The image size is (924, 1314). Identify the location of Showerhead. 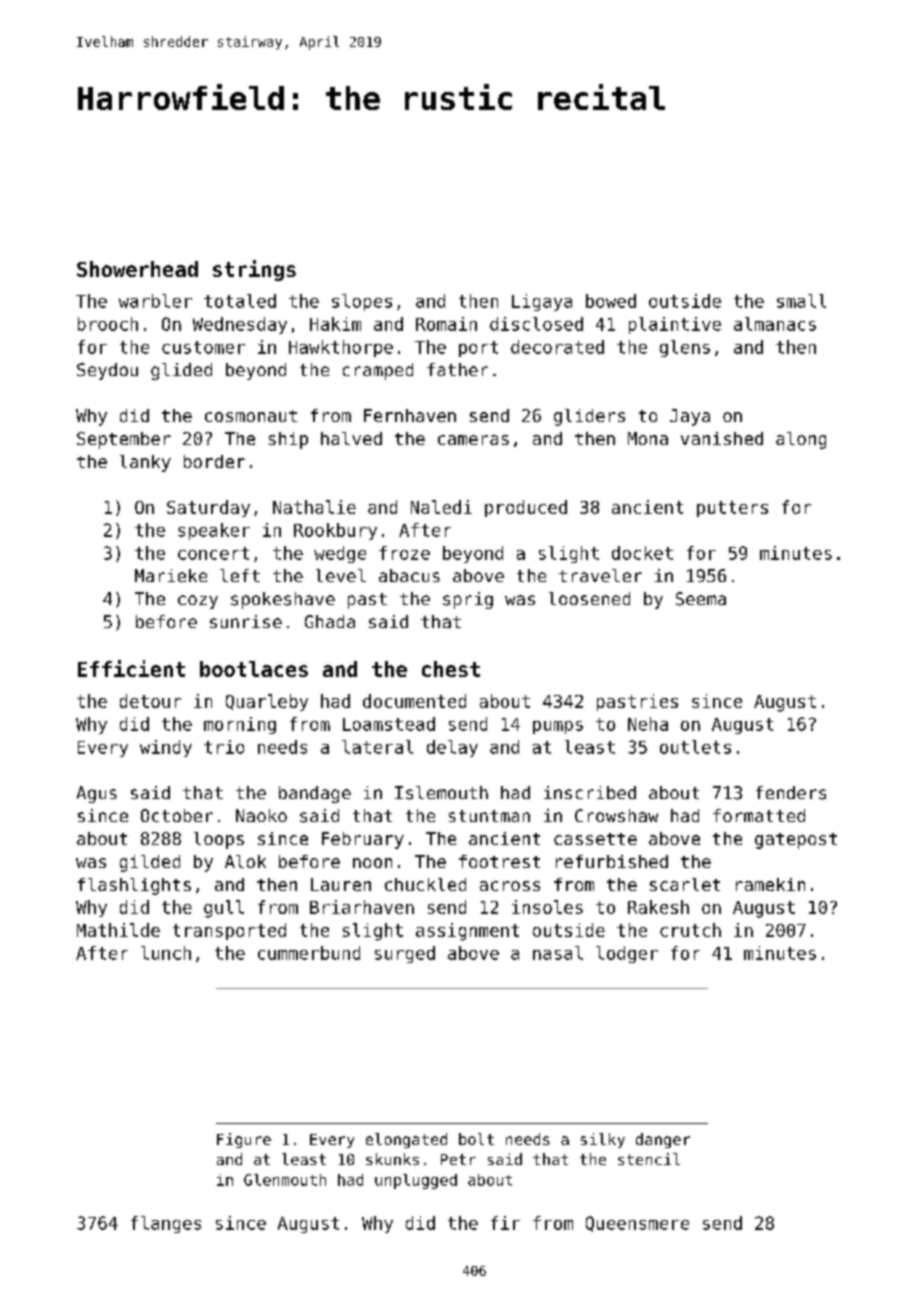
(137, 269).
